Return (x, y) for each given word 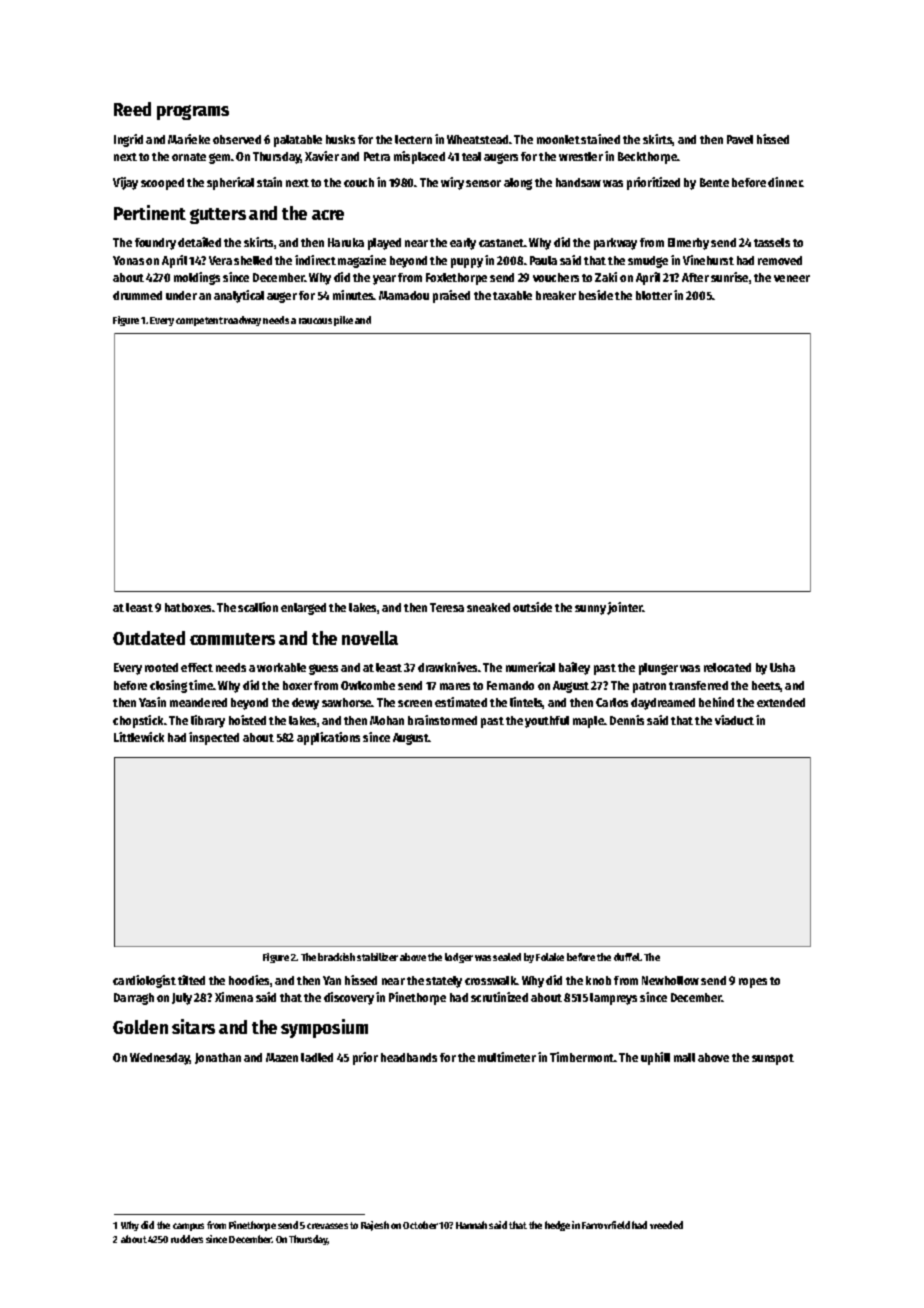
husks (340, 139)
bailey (574, 668)
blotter (654, 295)
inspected (214, 738)
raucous (315, 321)
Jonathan (218, 1058)
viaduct (734, 720)
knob (598, 980)
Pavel (740, 139)
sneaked (488, 607)
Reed (132, 109)
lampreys (613, 999)
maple (588, 722)
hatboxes (188, 607)
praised (451, 296)
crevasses (327, 1226)
